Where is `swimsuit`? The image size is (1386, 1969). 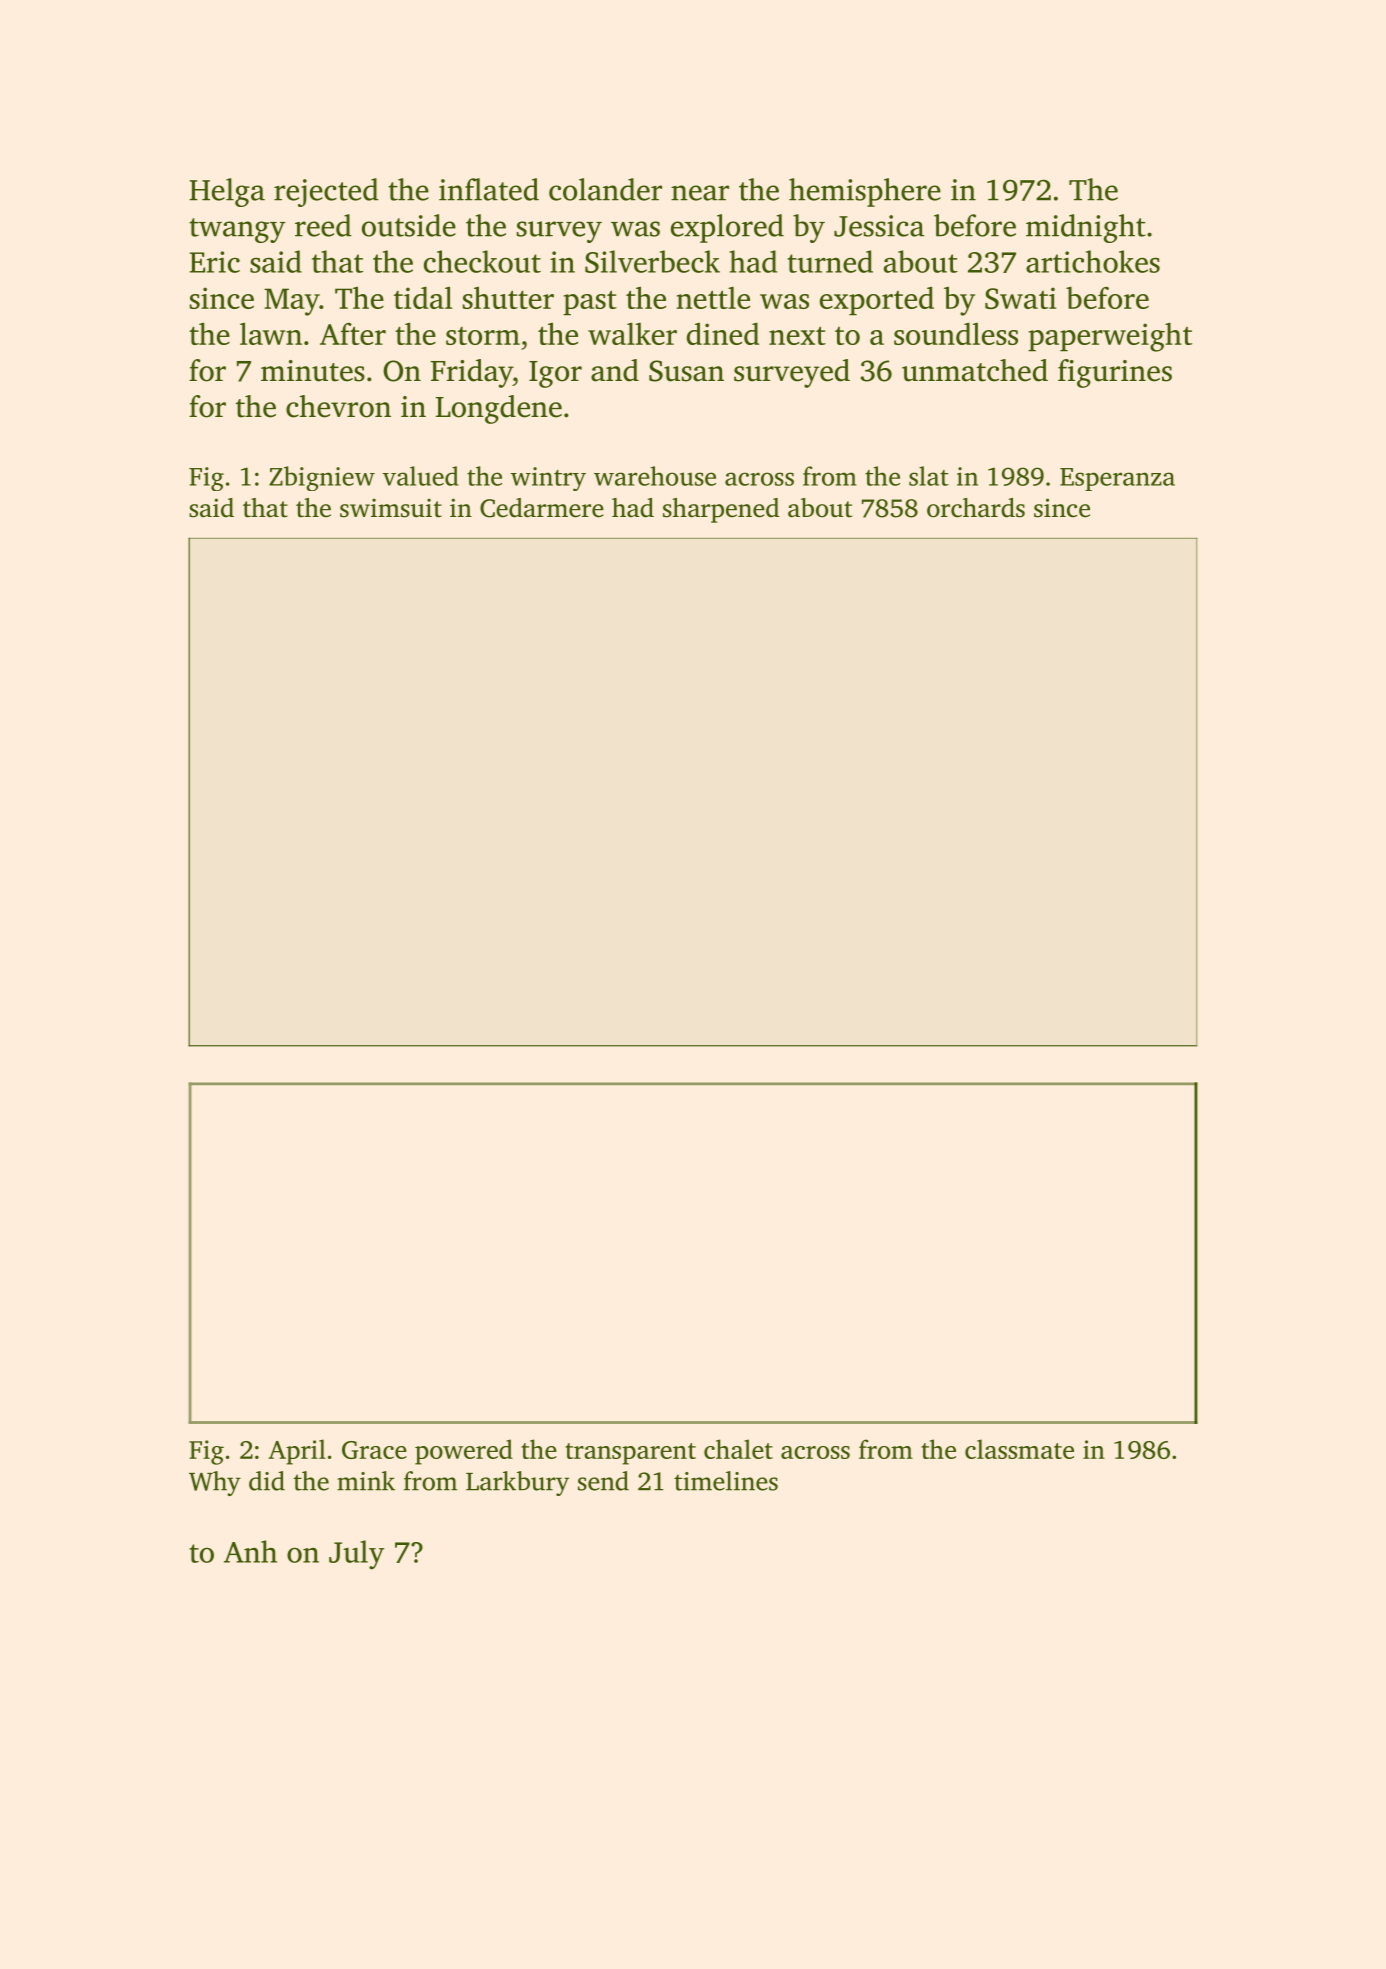 swimsuit is located at coordinates (391, 508).
